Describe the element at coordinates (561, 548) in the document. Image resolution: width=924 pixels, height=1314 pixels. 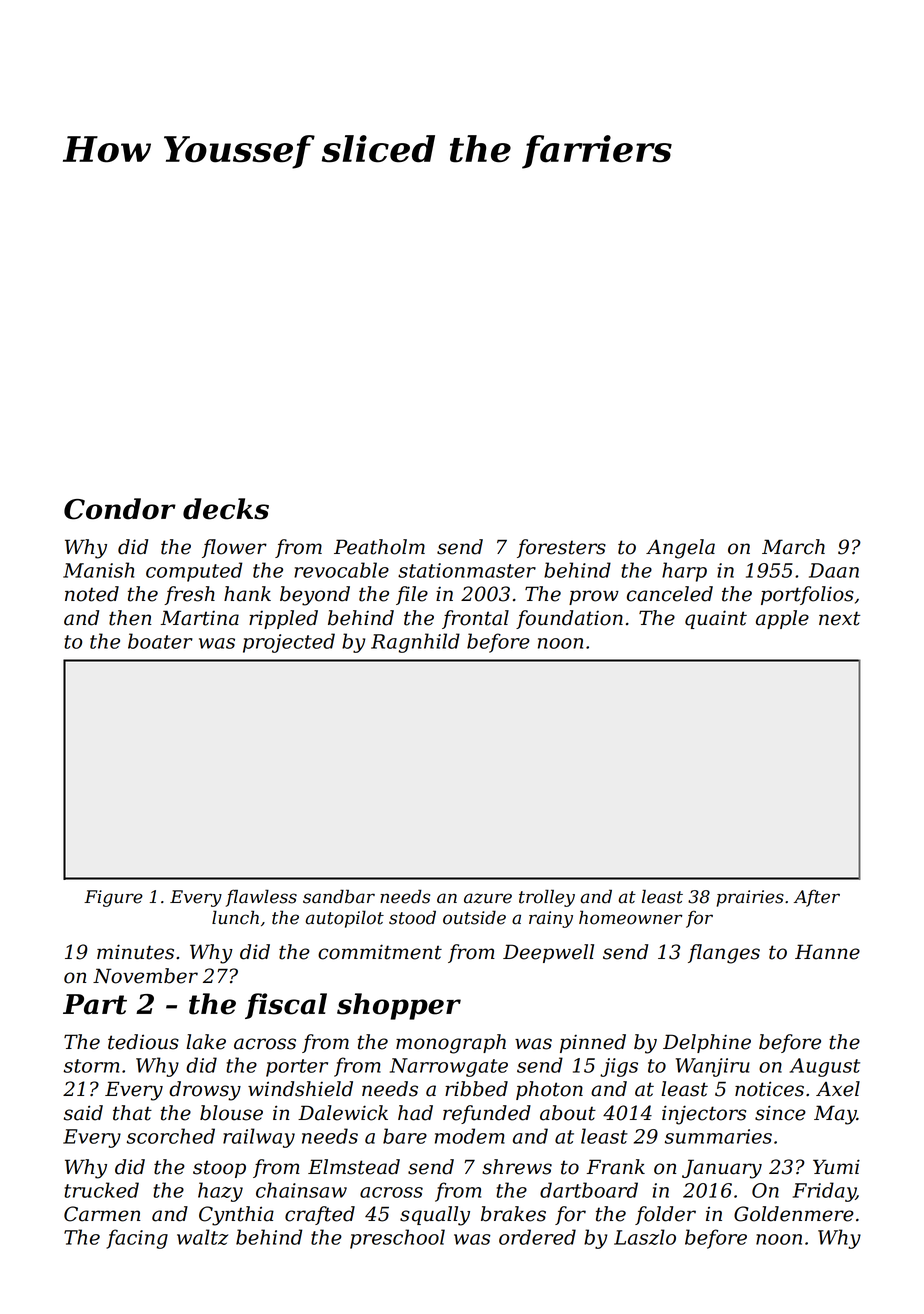
I see `foresters` at that location.
